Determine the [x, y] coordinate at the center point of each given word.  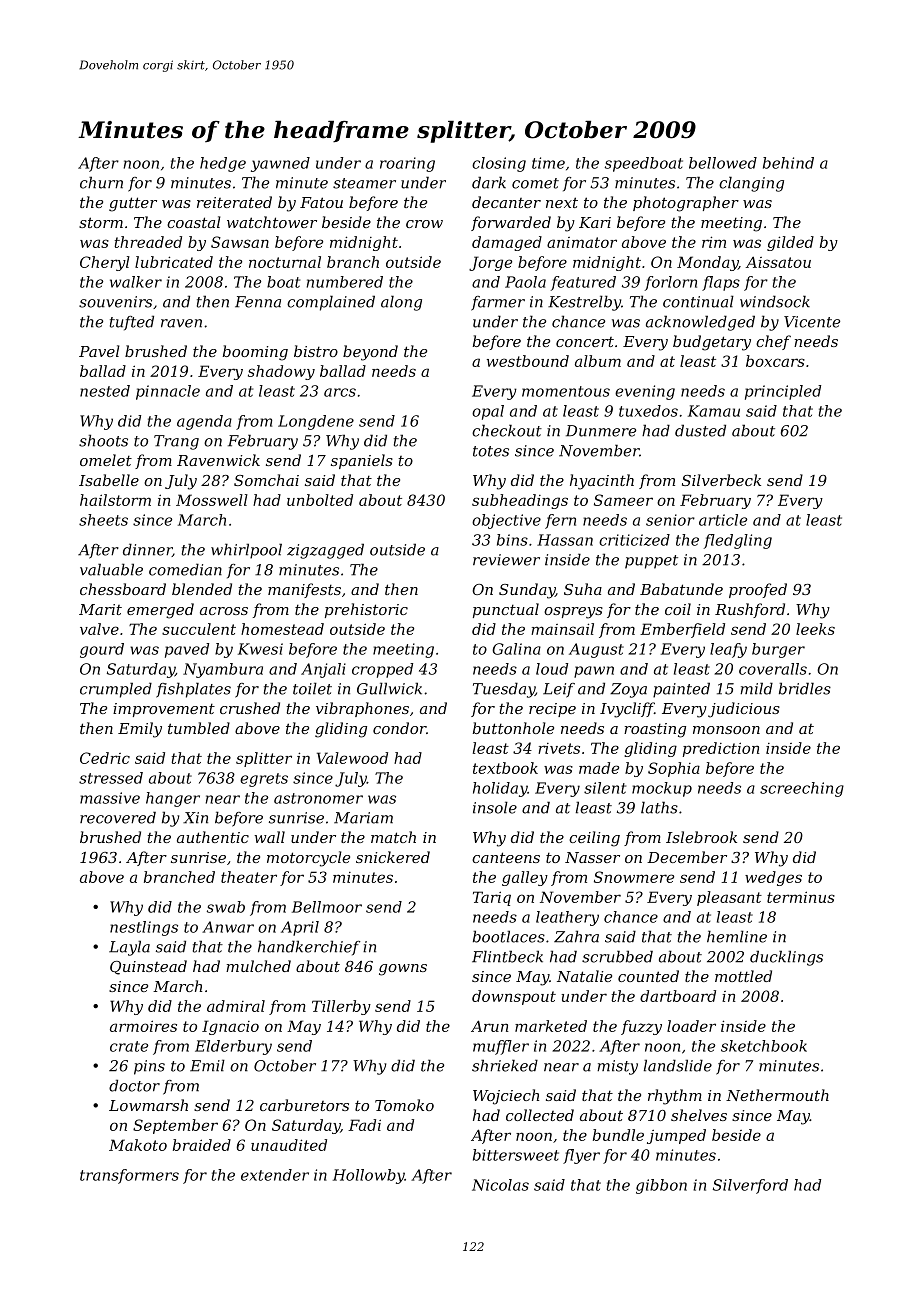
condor [399, 728]
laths [659, 807]
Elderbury [233, 1047]
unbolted [320, 500]
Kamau [714, 411]
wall [269, 837]
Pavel [99, 351]
